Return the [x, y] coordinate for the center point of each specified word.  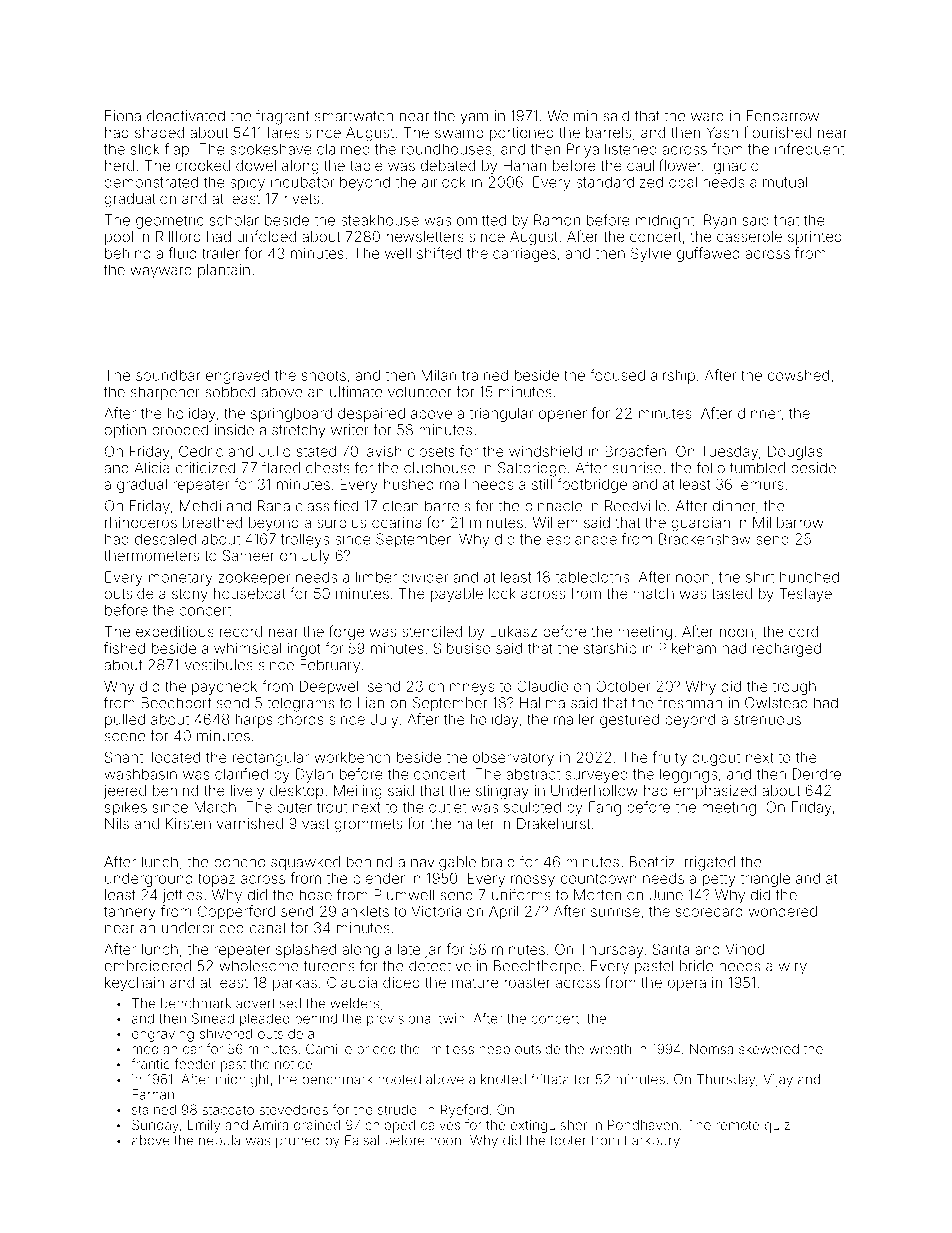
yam [474, 119]
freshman [690, 702]
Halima [542, 703]
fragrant [282, 117]
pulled [125, 721]
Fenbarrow [783, 116]
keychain [134, 984]
